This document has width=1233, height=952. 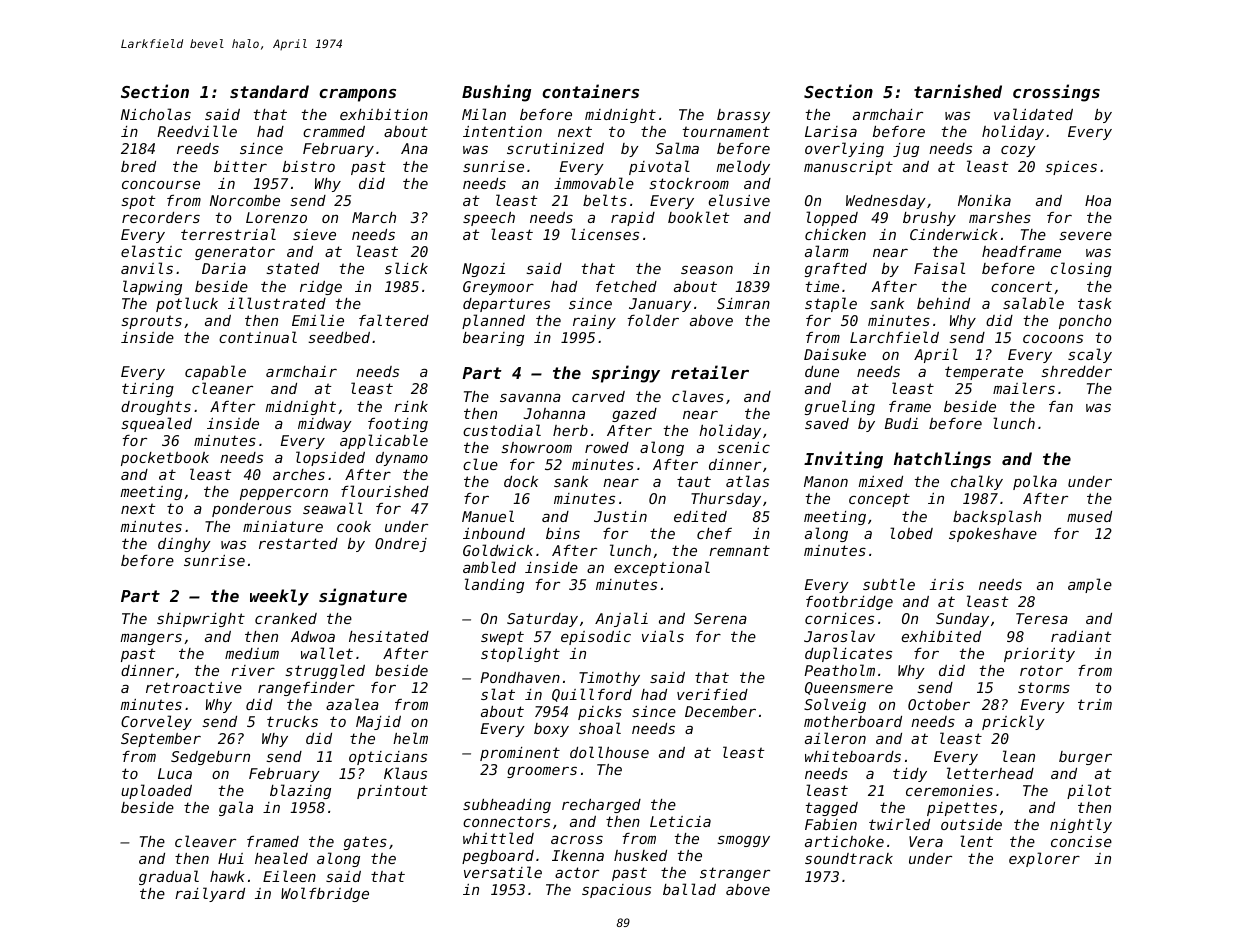 I want to click on soundtrack, so click(x=849, y=858).
